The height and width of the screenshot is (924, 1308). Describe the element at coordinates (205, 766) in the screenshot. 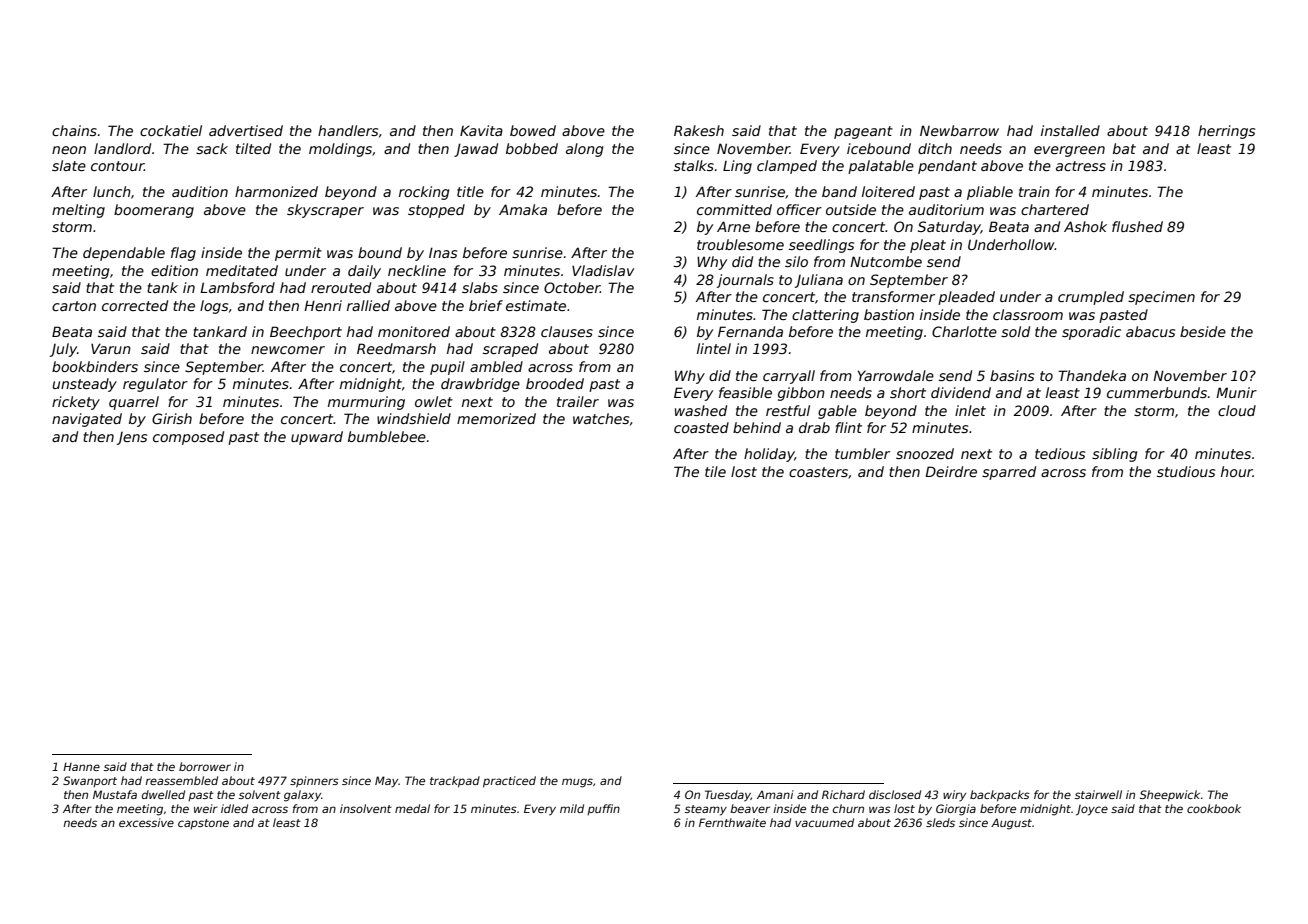

I see `borrower` at that location.
